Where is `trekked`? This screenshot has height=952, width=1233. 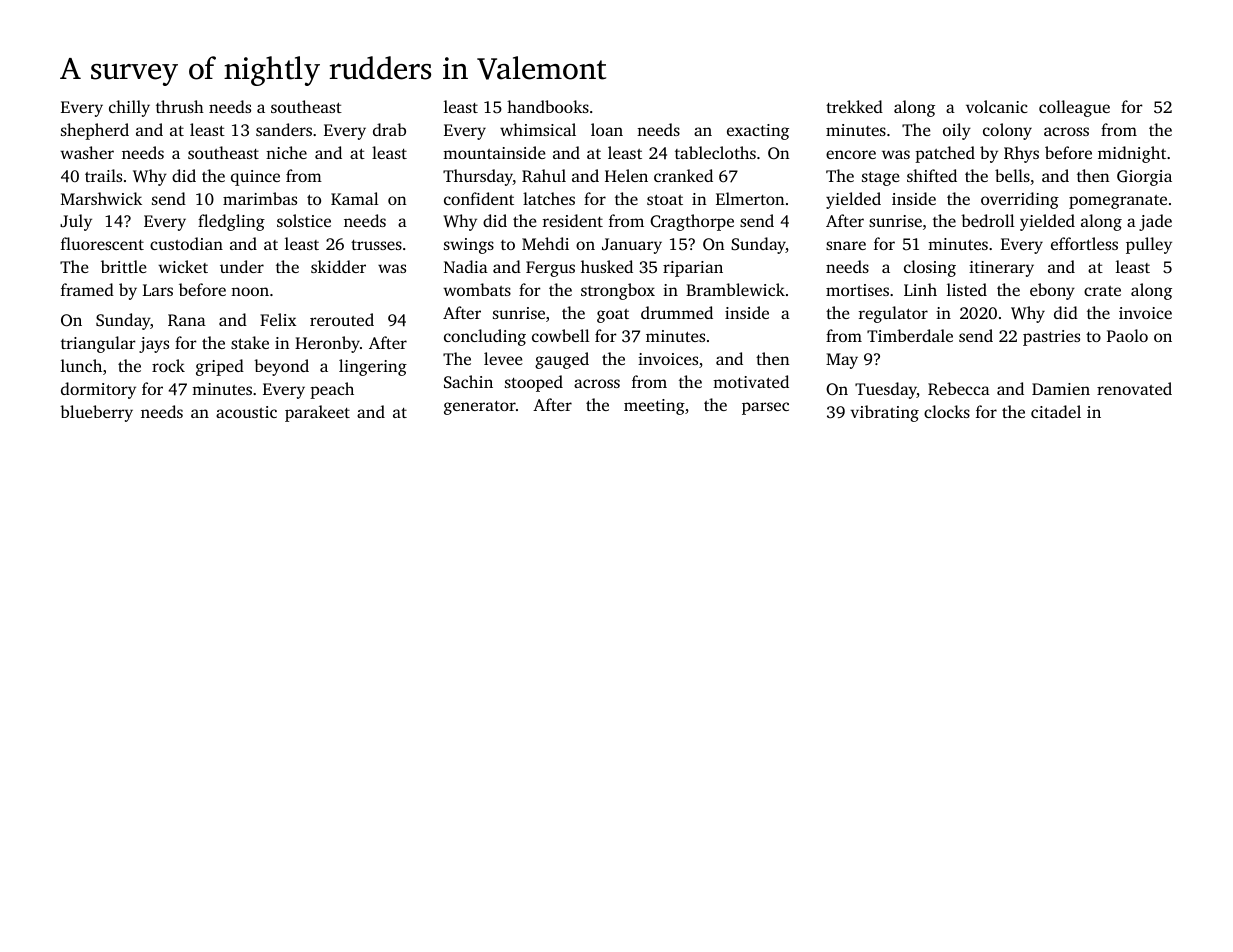 trekked is located at coordinates (854, 106).
